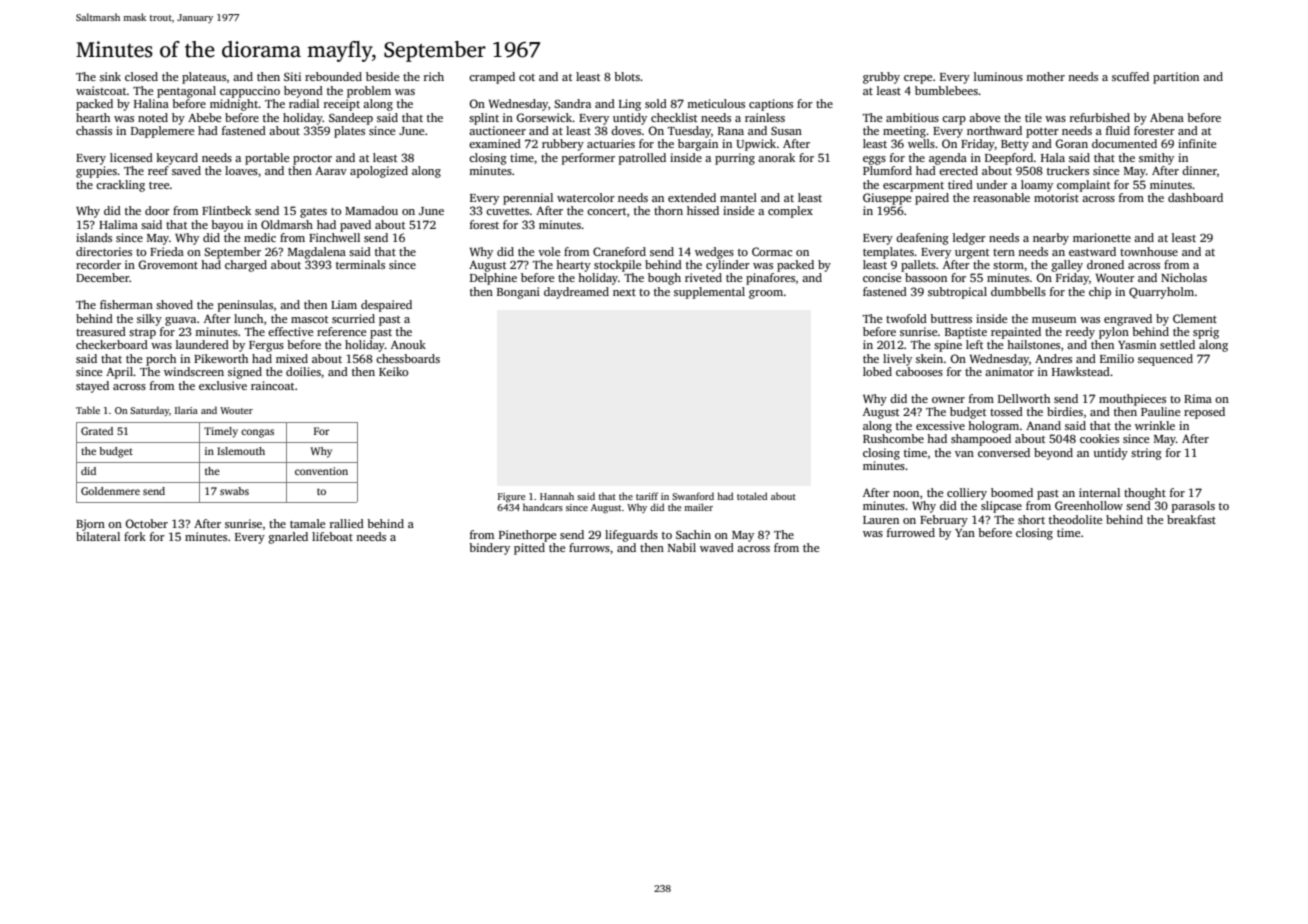 This image has width=1308, height=924. Describe the element at coordinates (1081, 371) in the image. I see `Hawkstead` at that location.
